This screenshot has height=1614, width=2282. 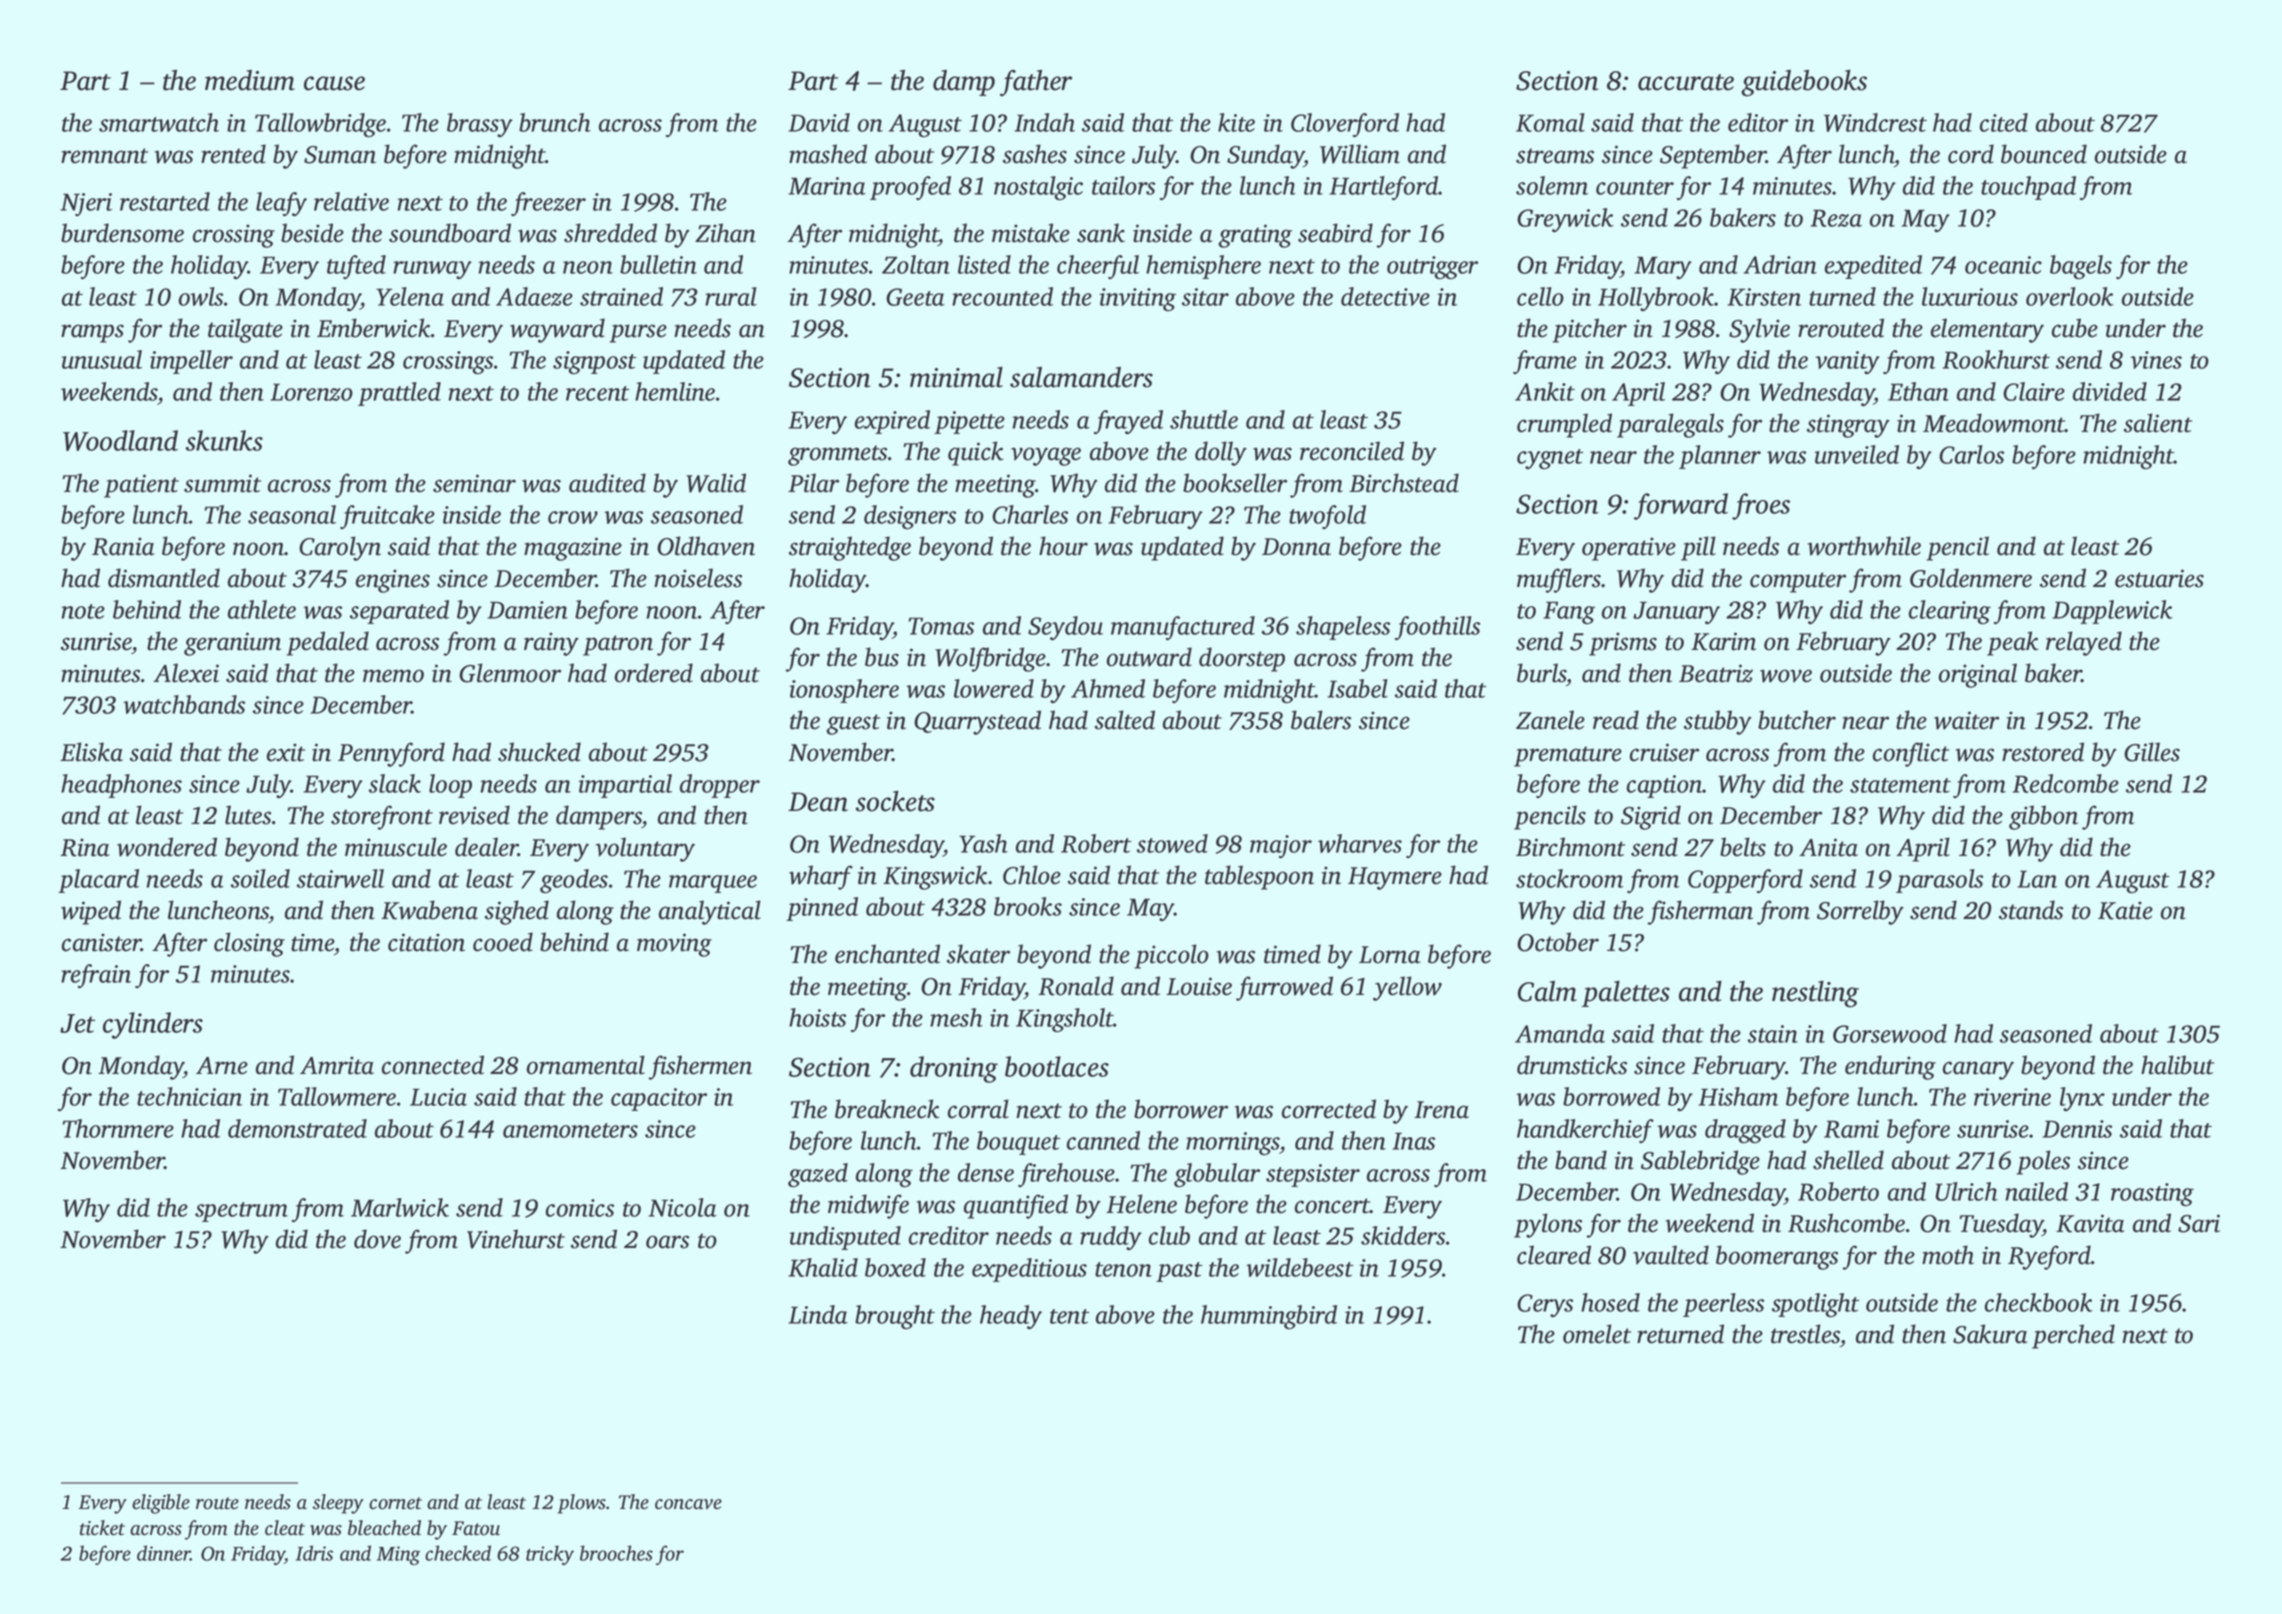 What do you see at coordinates (334, 83) in the screenshot?
I see `cause` at bounding box center [334, 83].
